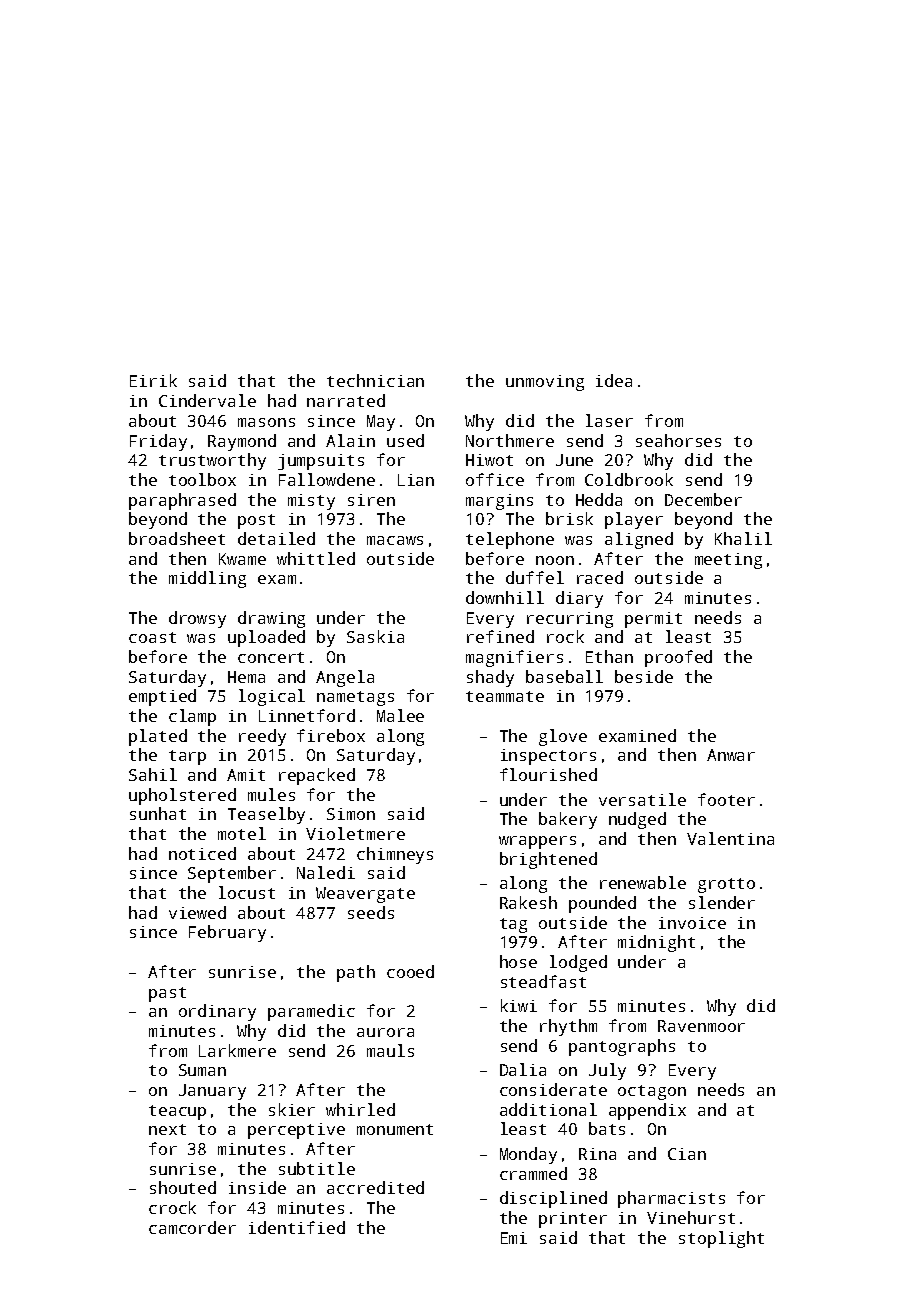 The height and width of the document is (1316, 908). Describe the element at coordinates (678, 658) in the document. I see `proofed` at that location.
